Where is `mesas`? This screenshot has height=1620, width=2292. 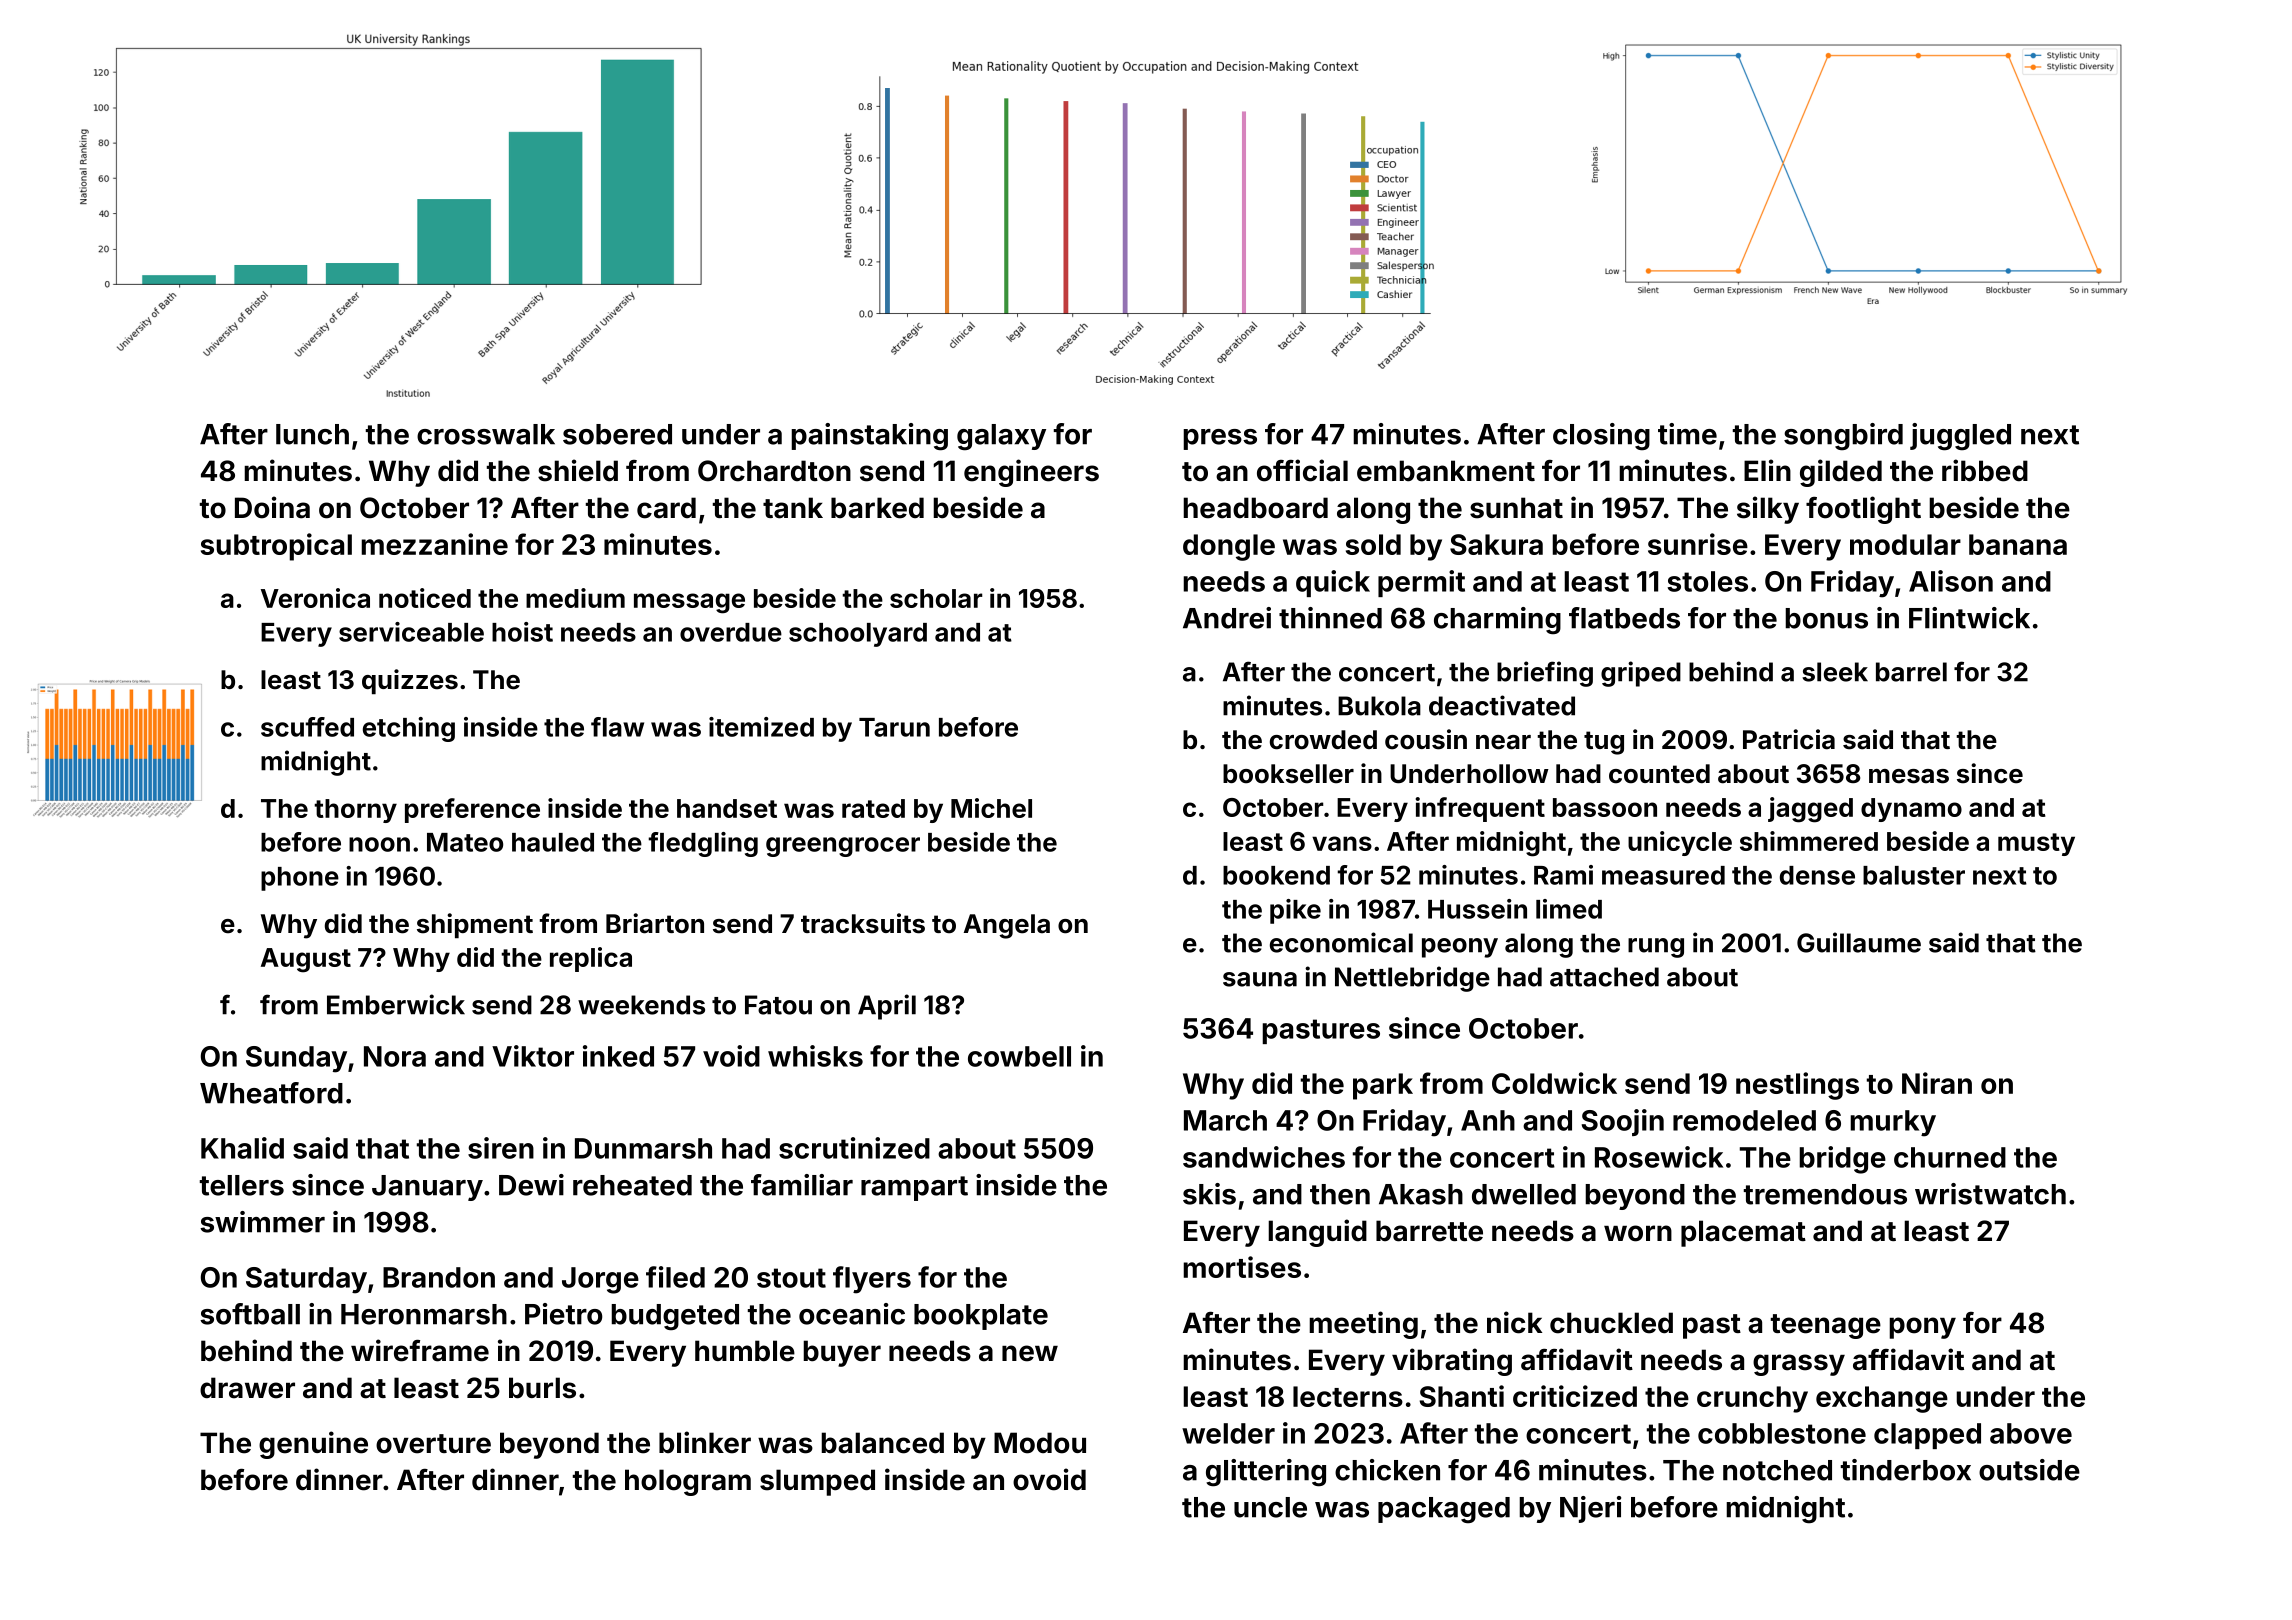
mesas is located at coordinates (1909, 776).
